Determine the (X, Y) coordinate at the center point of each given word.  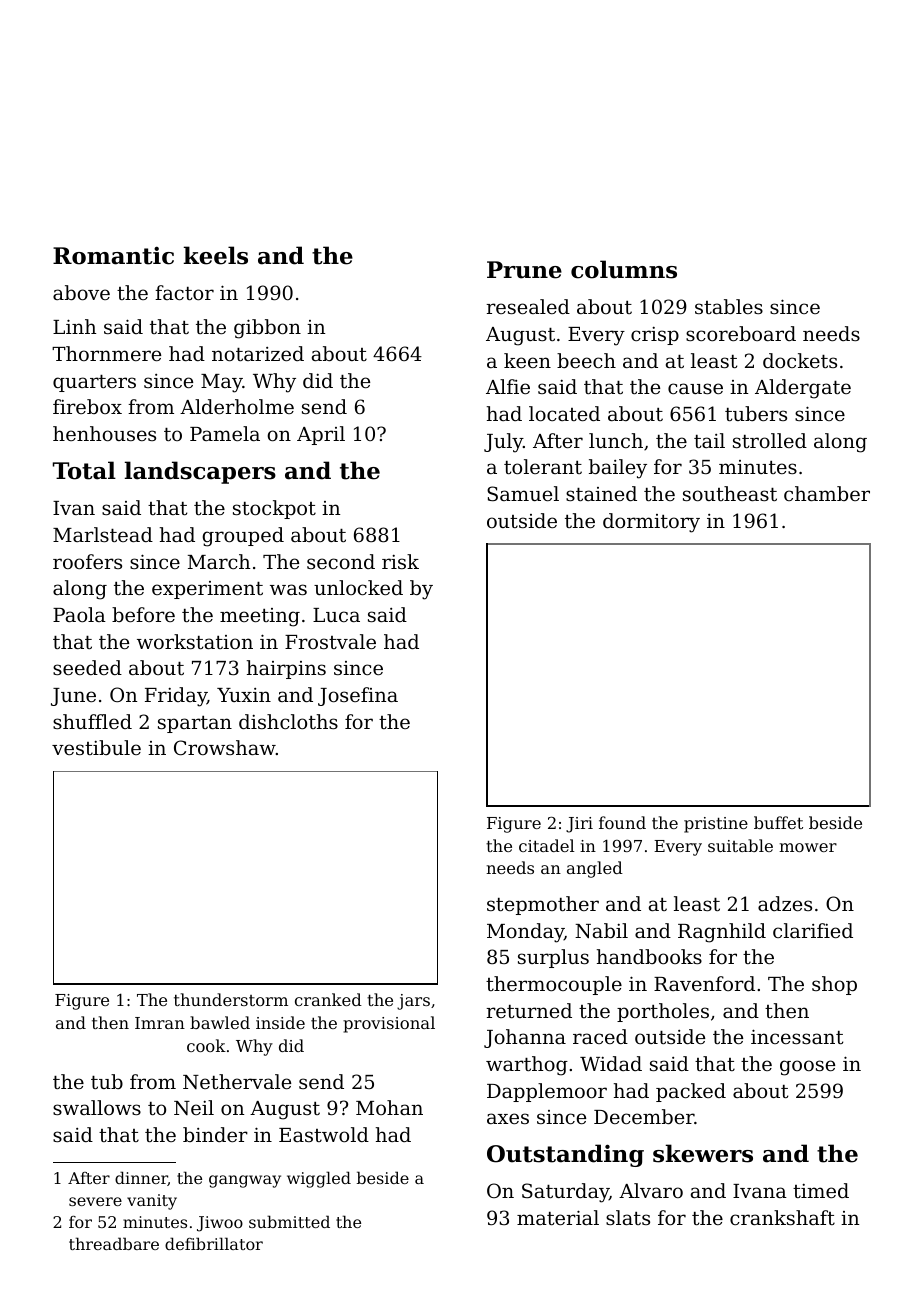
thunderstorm (231, 999)
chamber (827, 493)
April (321, 435)
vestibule (96, 747)
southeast (730, 493)
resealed (528, 306)
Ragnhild (722, 933)
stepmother (543, 905)
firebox (87, 406)
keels (216, 255)
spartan (195, 724)
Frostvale (330, 641)
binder (215, 1134)
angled (595, 869)
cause (695, 388)
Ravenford (704, 983)
